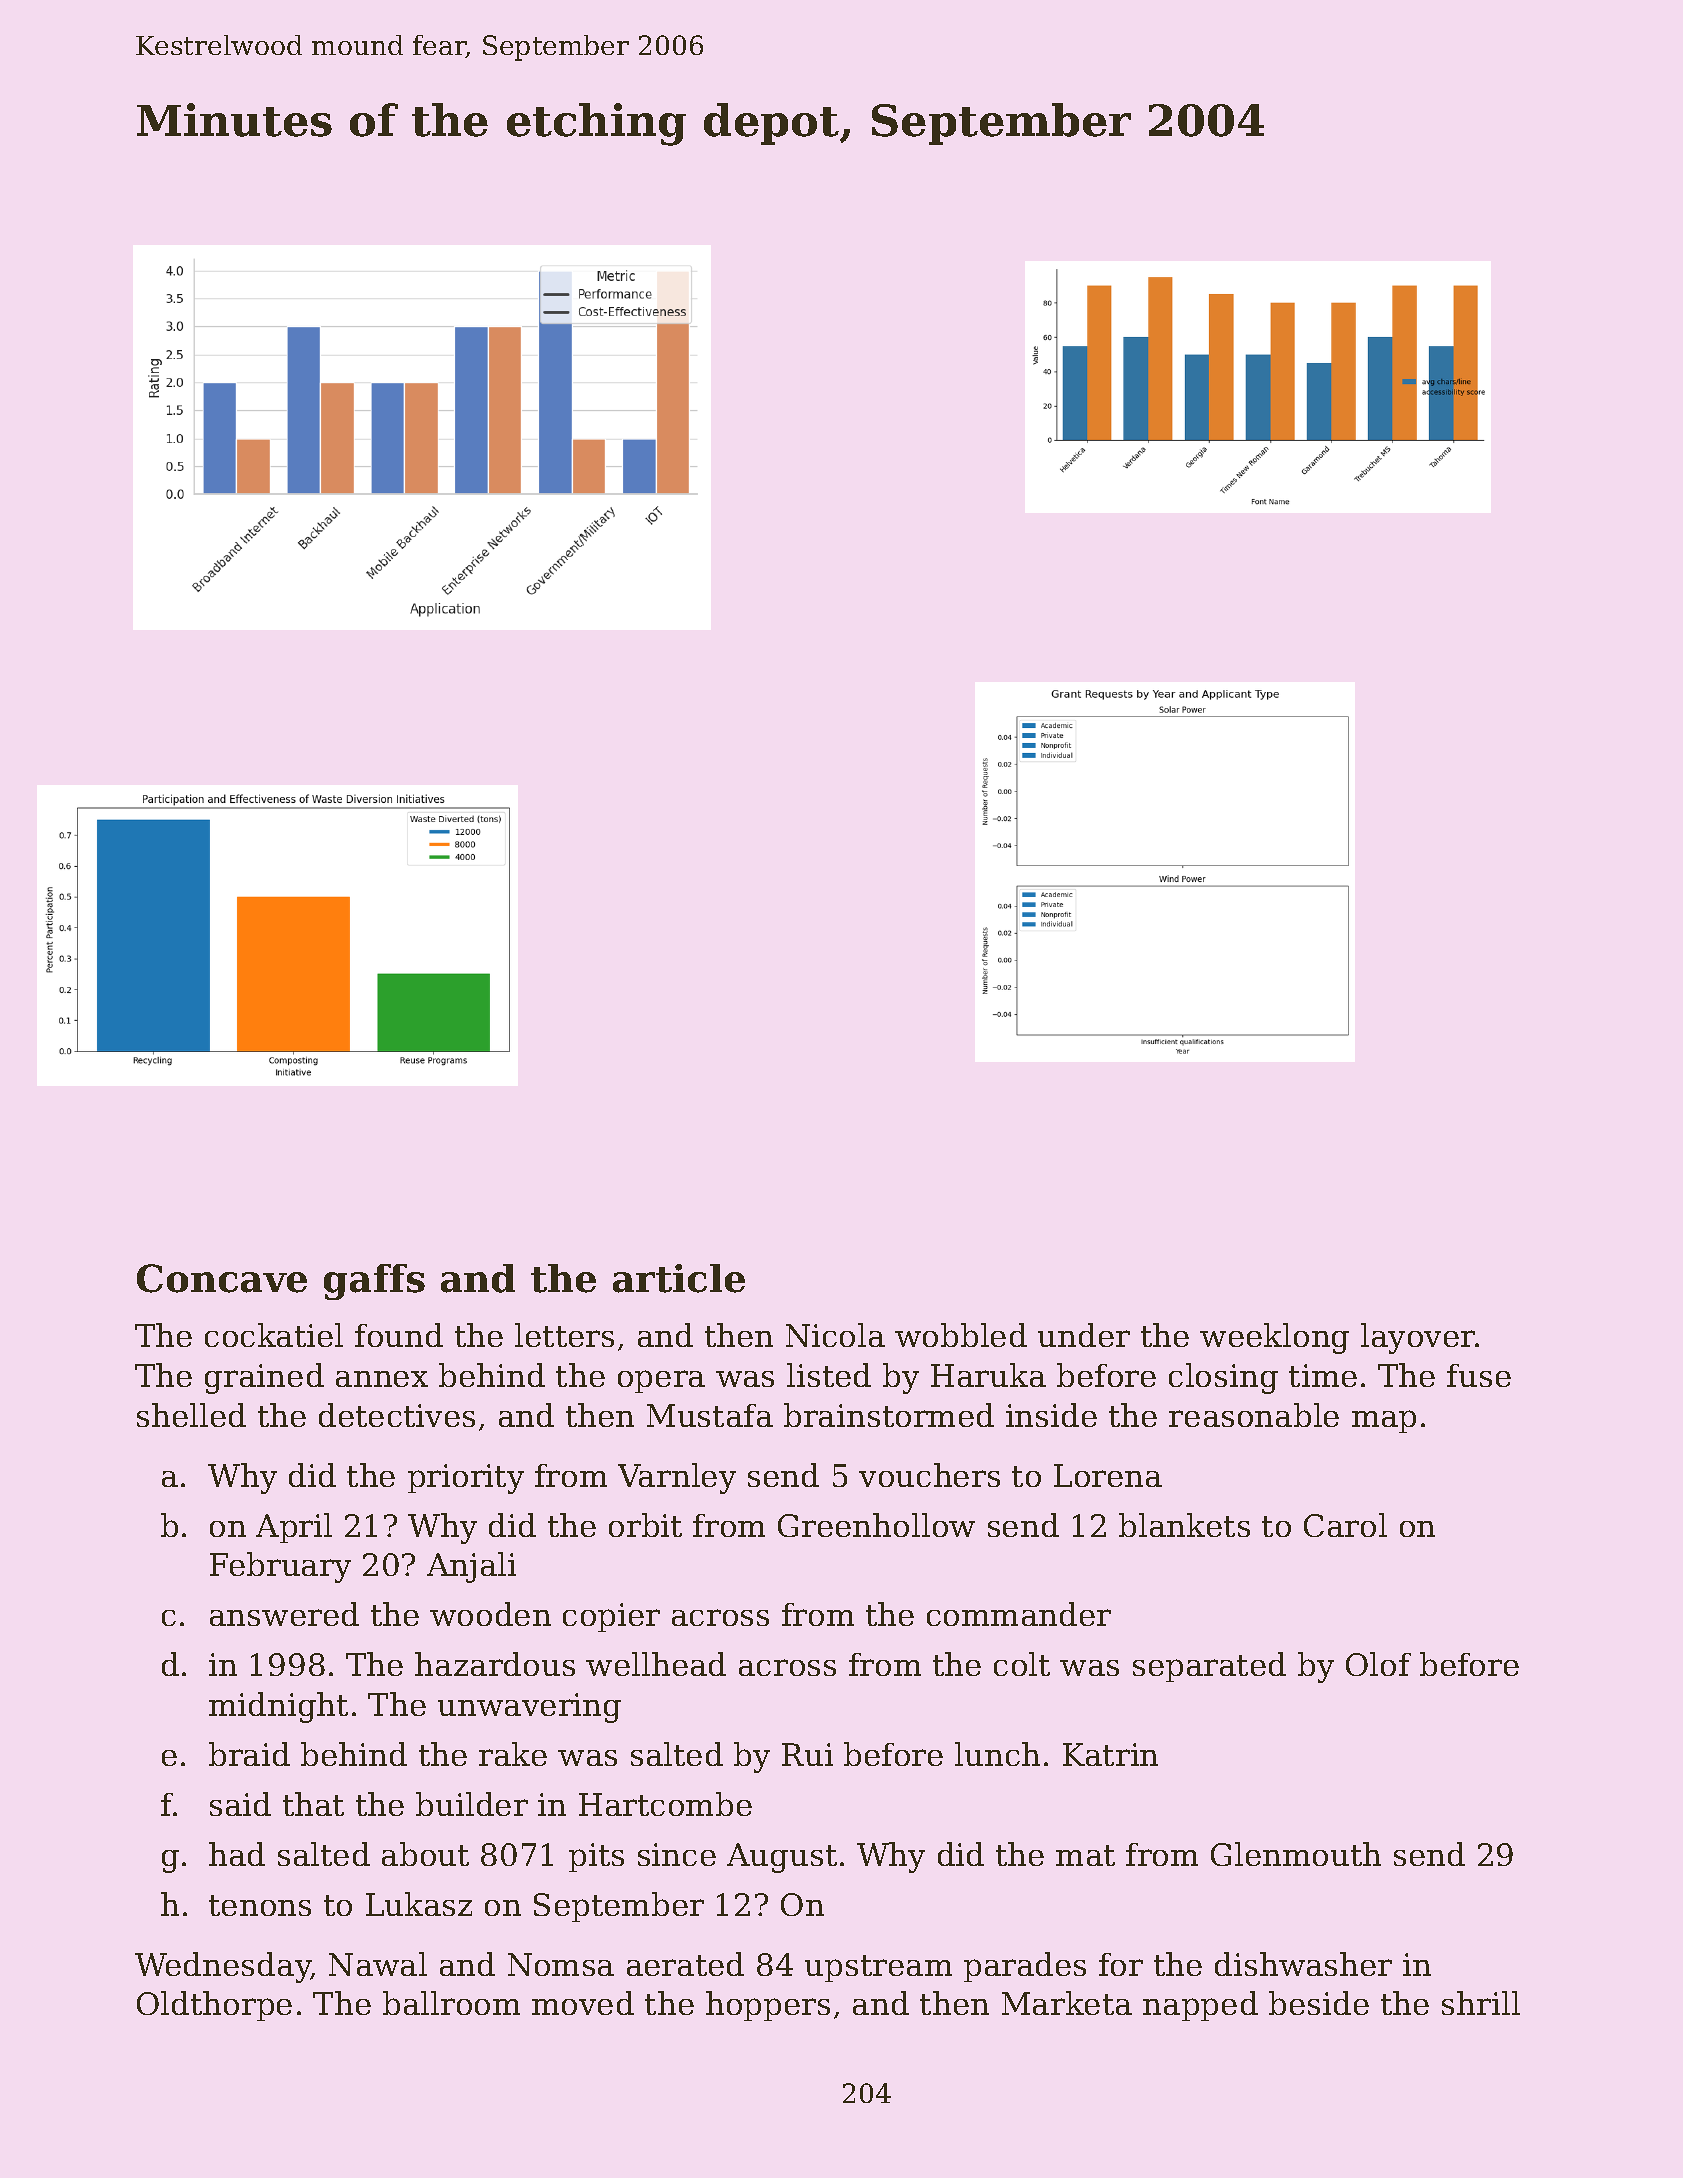  I want to click on Carol, so click(1345, 1525).
